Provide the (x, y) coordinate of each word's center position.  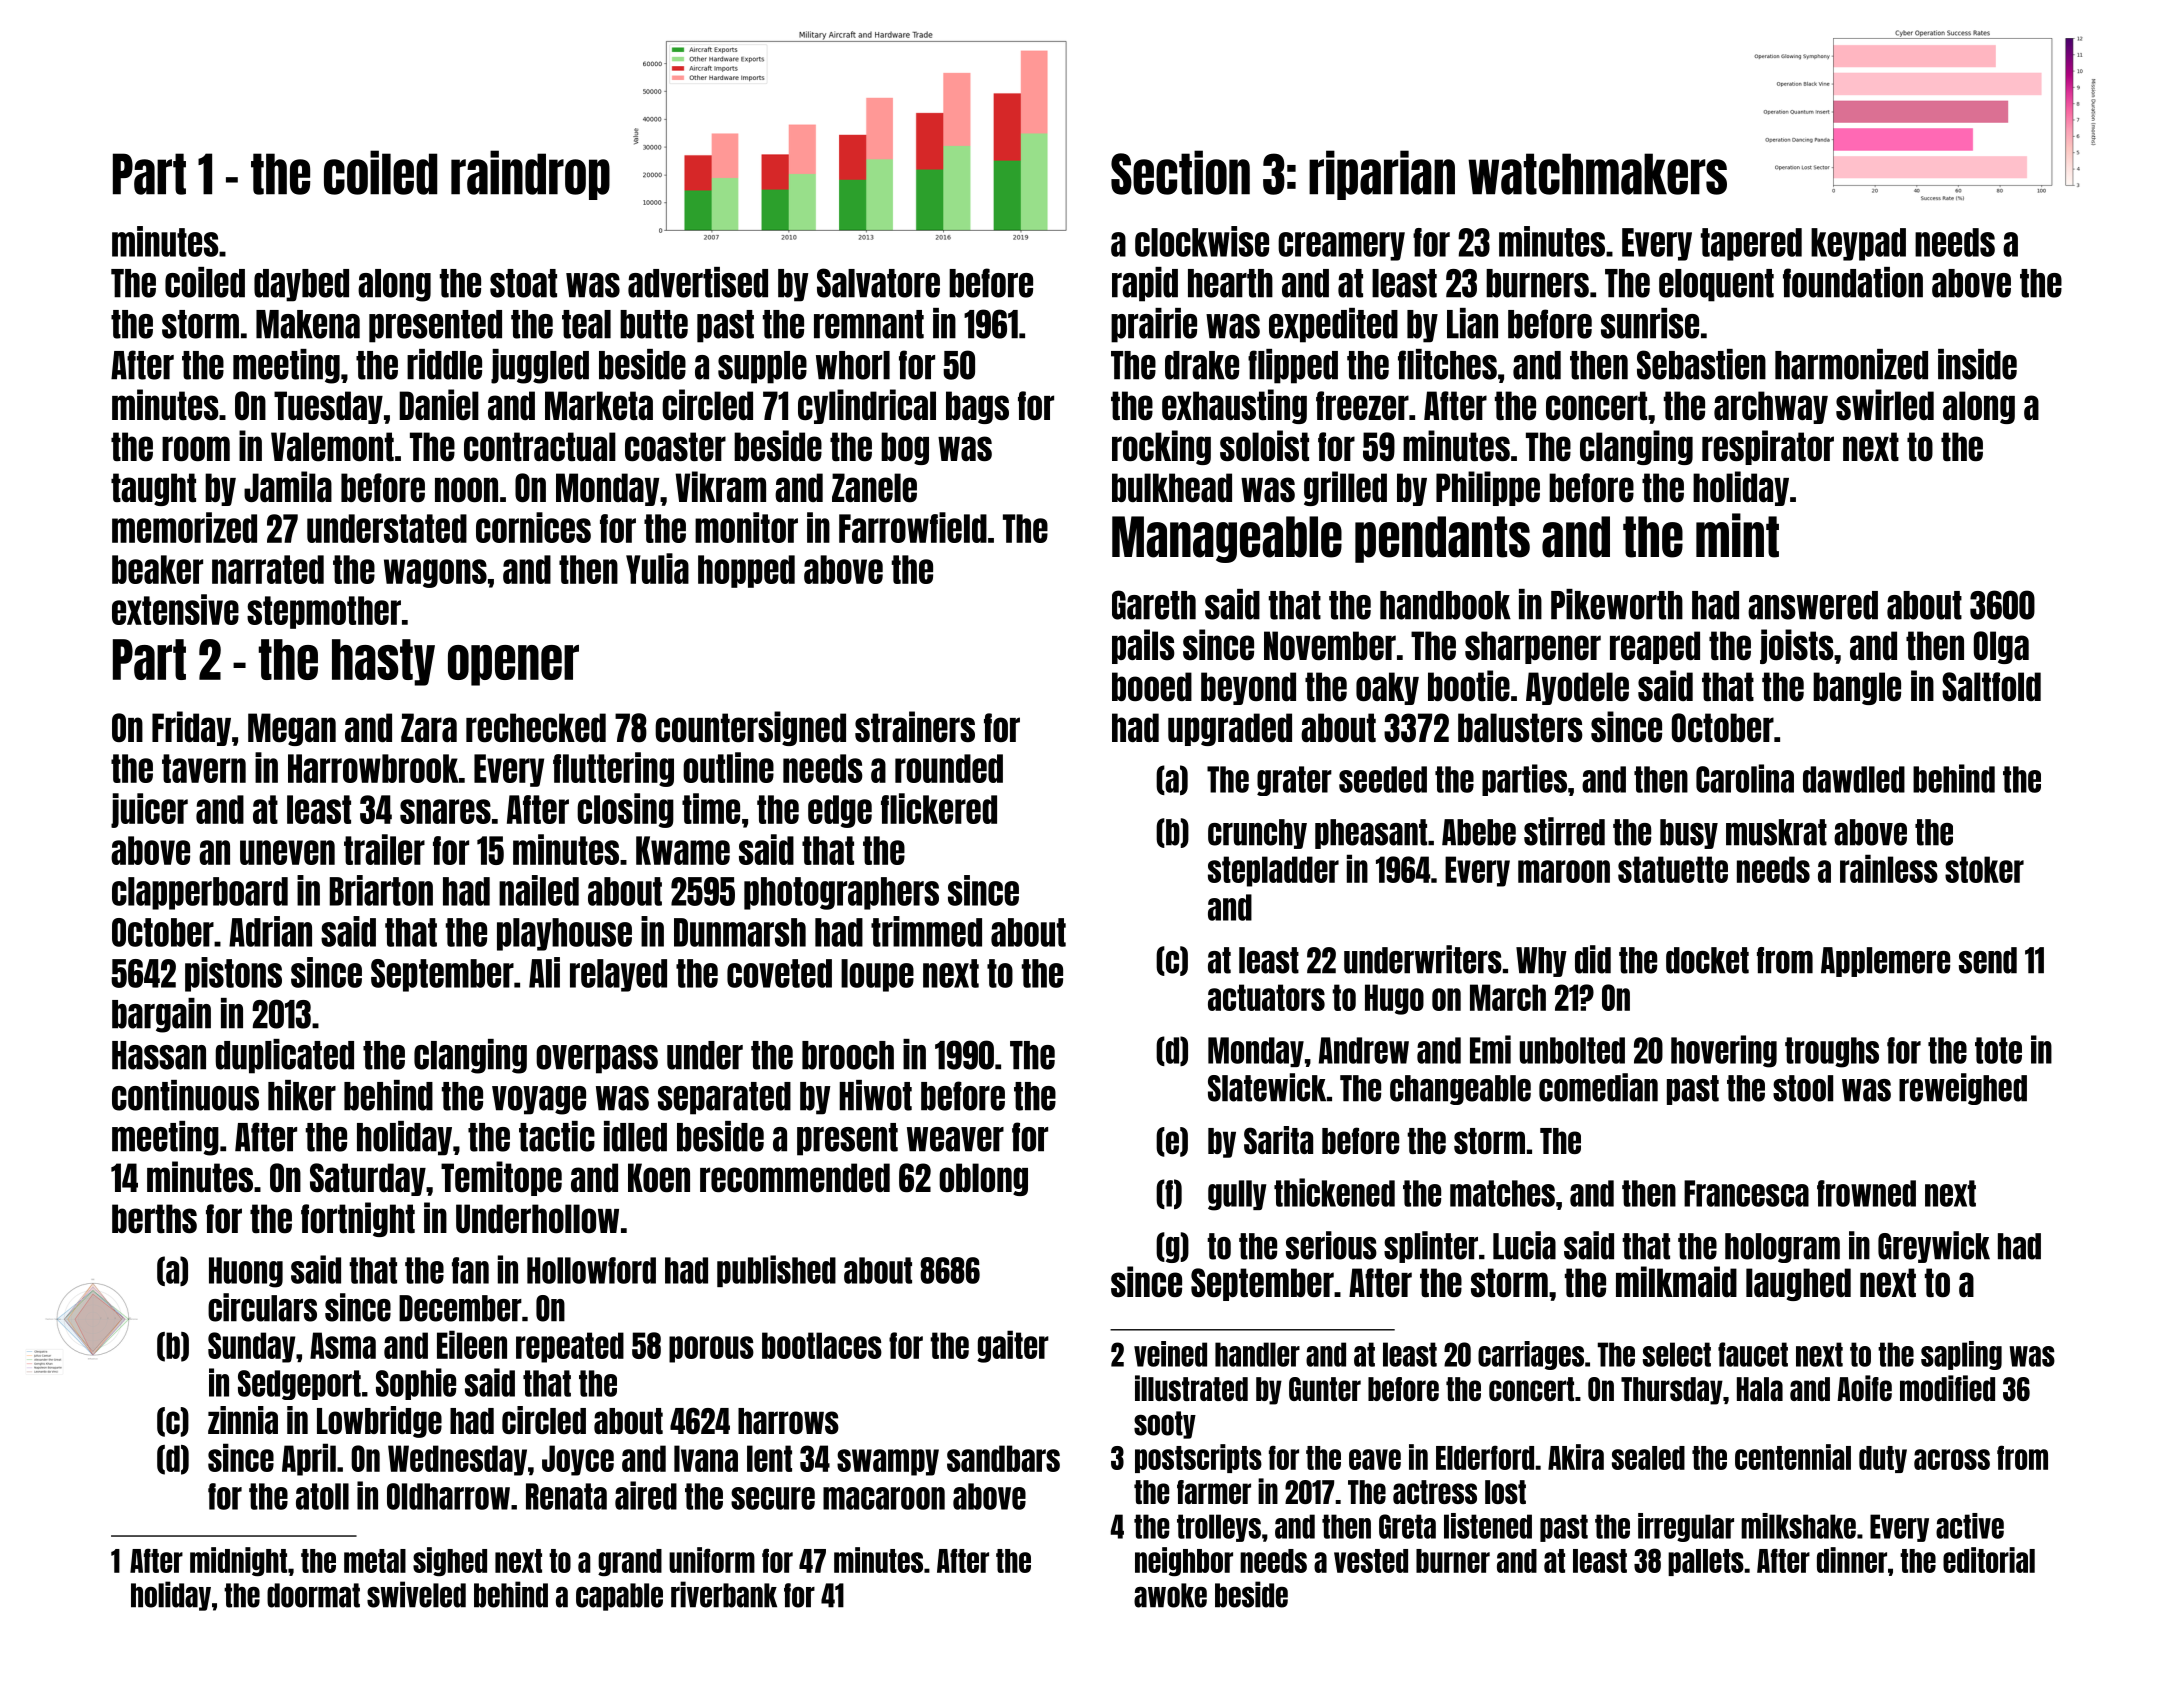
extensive (175, 609)
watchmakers (1597, 174)
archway (1771, 407)
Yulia (657, 568)
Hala (1760, 1389)
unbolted (1572, 1050)
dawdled (1854, 779)
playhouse (564, 934)
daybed (301, 285)
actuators (1266, 997)
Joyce (578, 1460)
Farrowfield (913, 527)
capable (619, 1597)
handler (1257, 1354)
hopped (746, 571)
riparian (1382, 175)
